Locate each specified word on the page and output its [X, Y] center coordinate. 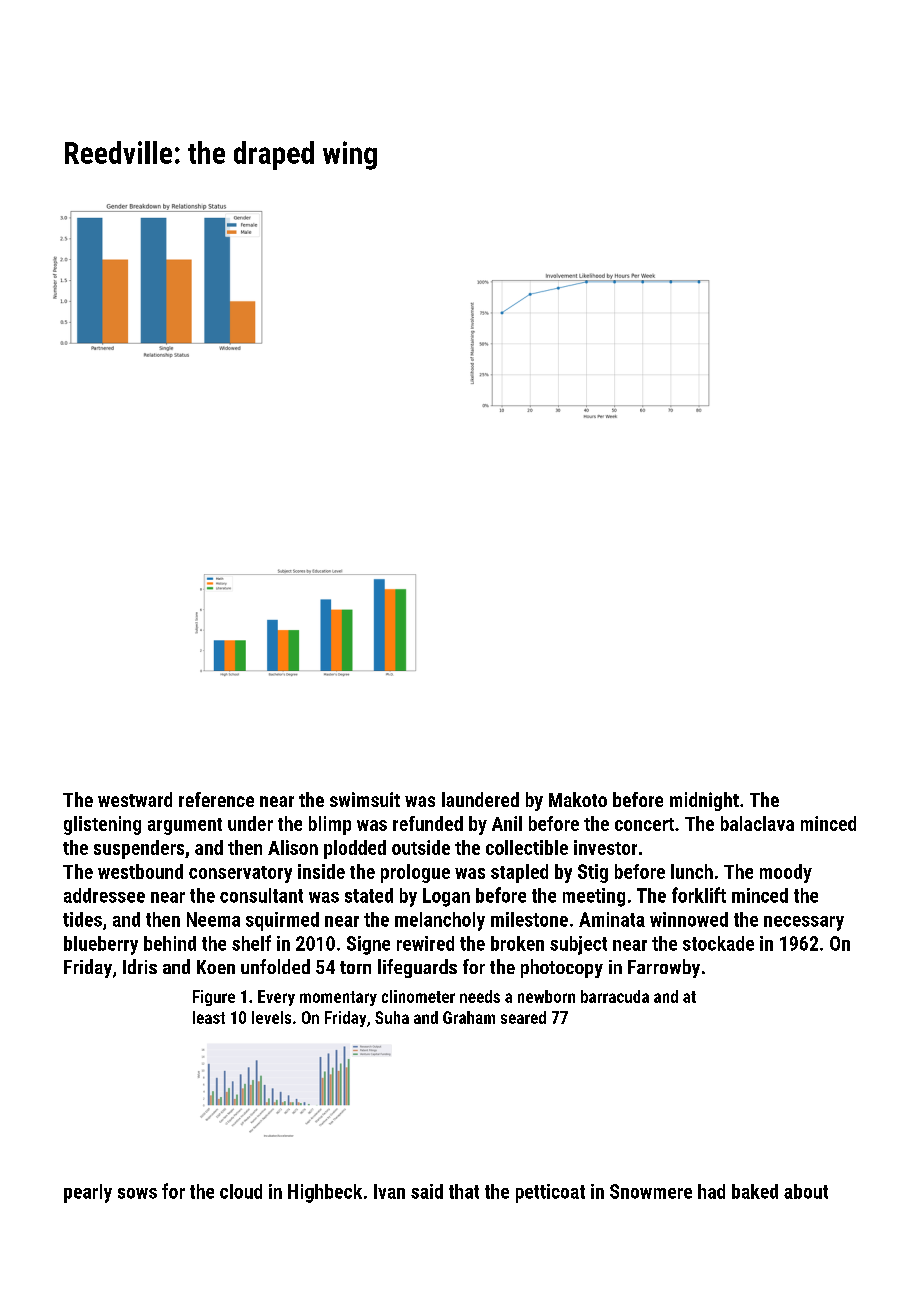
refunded [428, 823]
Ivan [389, 1191]
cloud [241, 1191]
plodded [355, 849]
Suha [392, 1017]
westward [135, 799]
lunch [692, 871]
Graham [469, 1017]
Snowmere [651, 1191]
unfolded [275, 966]
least [209, 1017]
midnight [704, 801]
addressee [104, 895]
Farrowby [664, 968]
